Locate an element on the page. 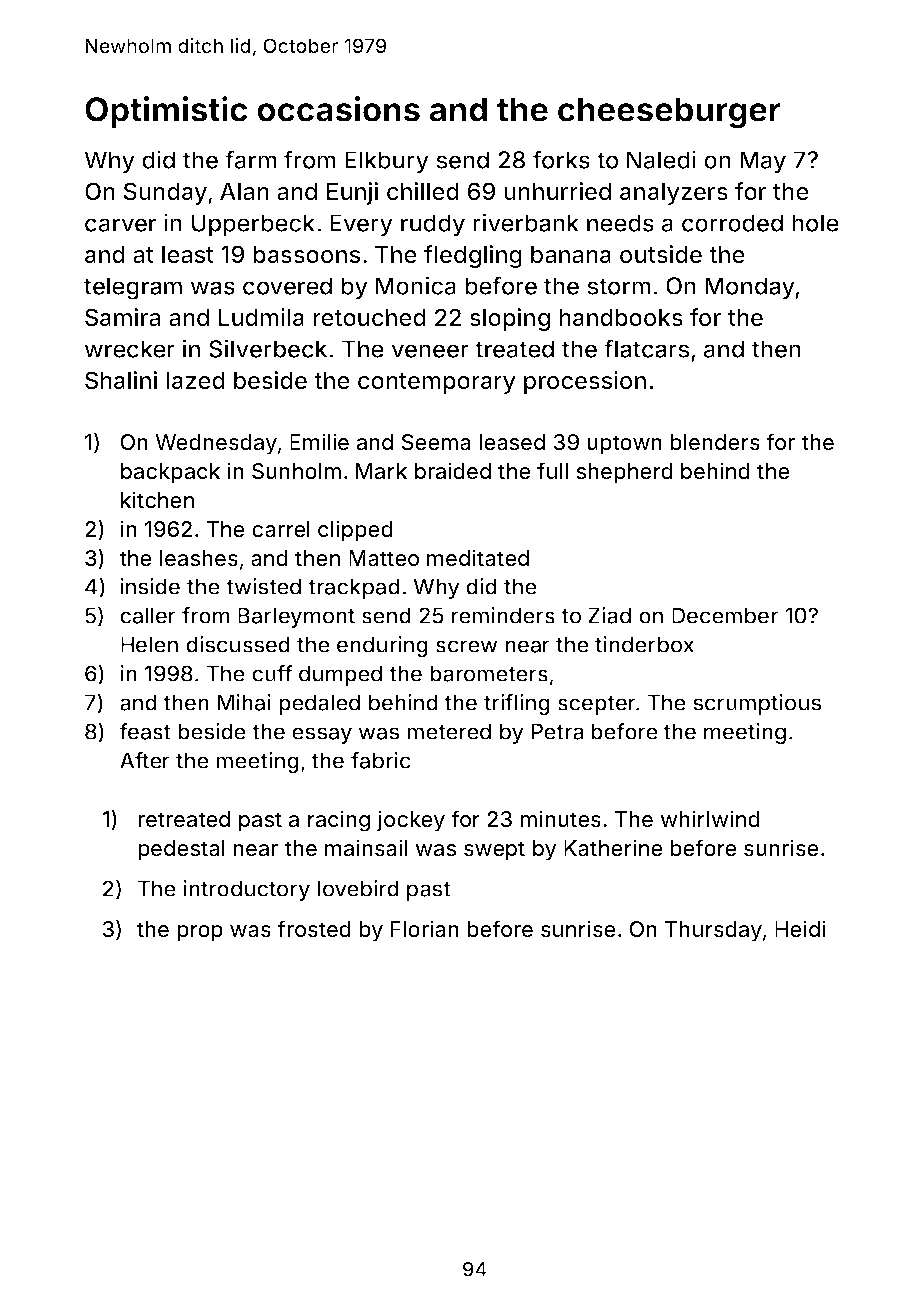  Optimistic is located at coordinates (166, 112).
